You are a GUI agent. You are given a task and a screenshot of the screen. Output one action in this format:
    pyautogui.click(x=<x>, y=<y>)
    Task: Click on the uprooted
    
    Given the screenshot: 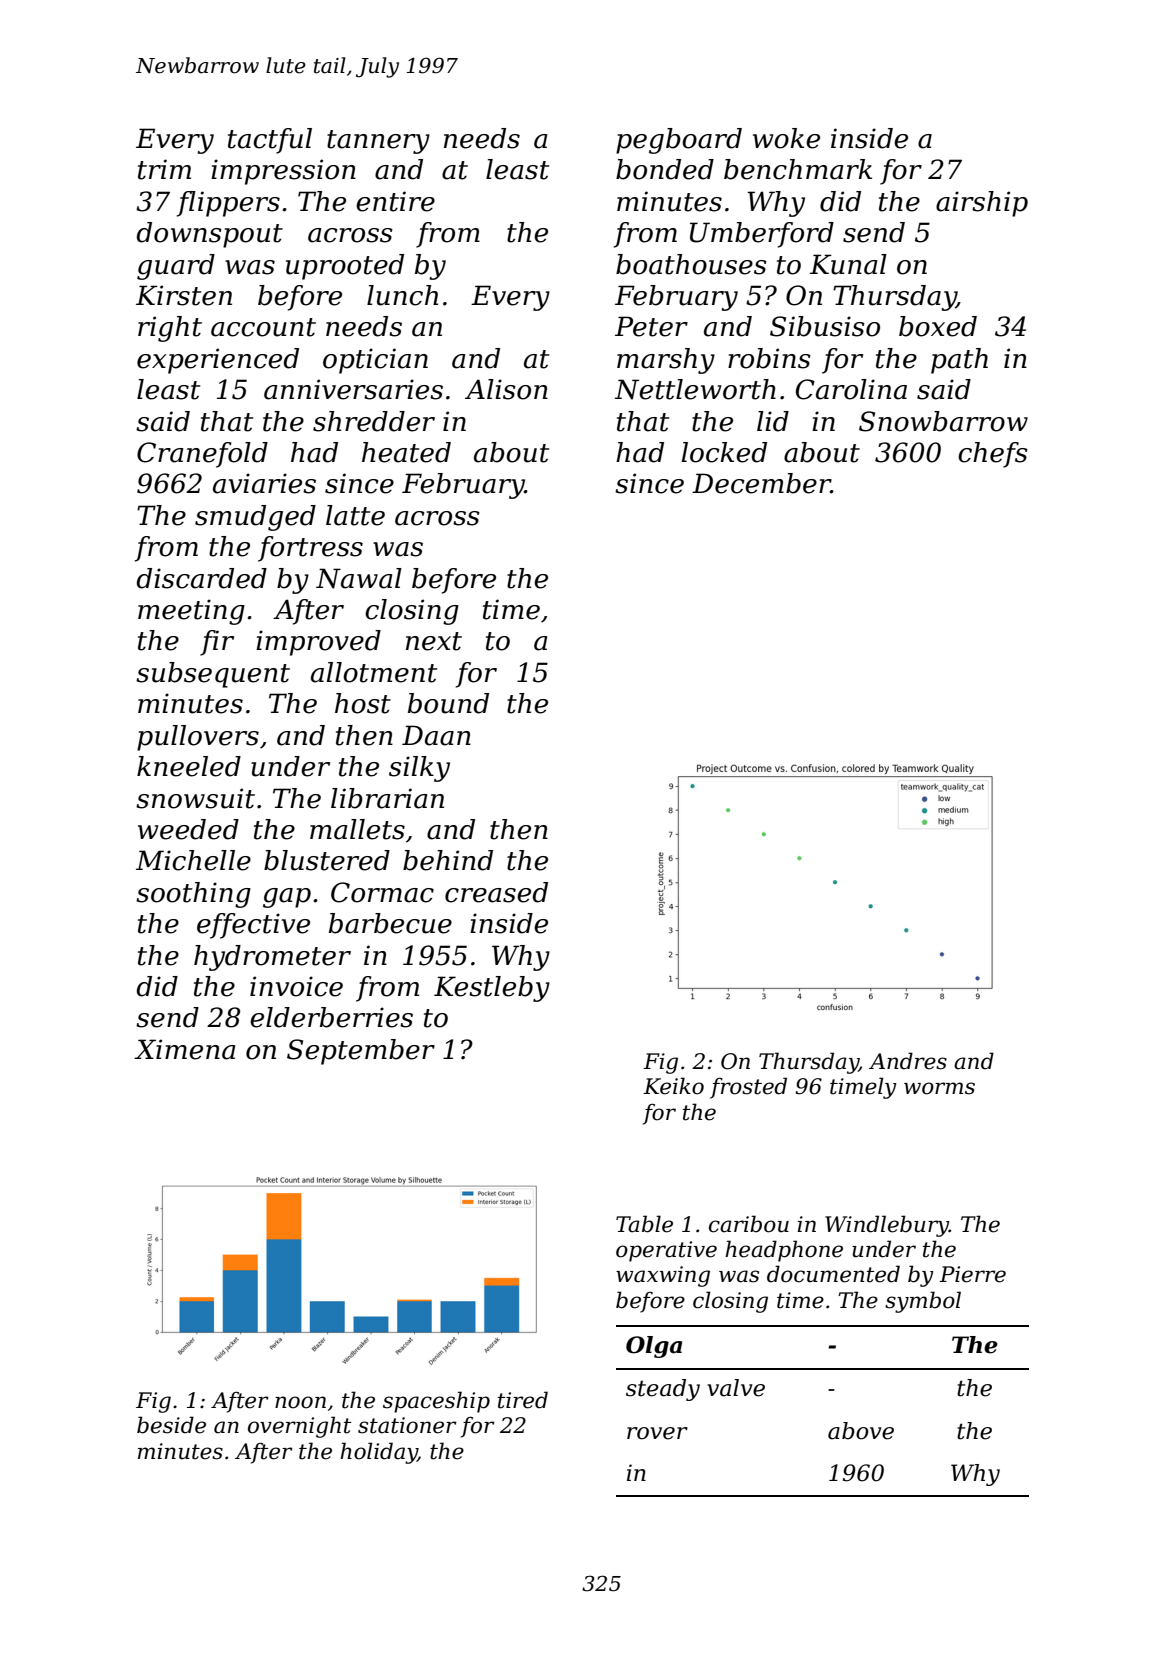 What is the action you would take?
    pyautogui.click(x=345, y=267)
